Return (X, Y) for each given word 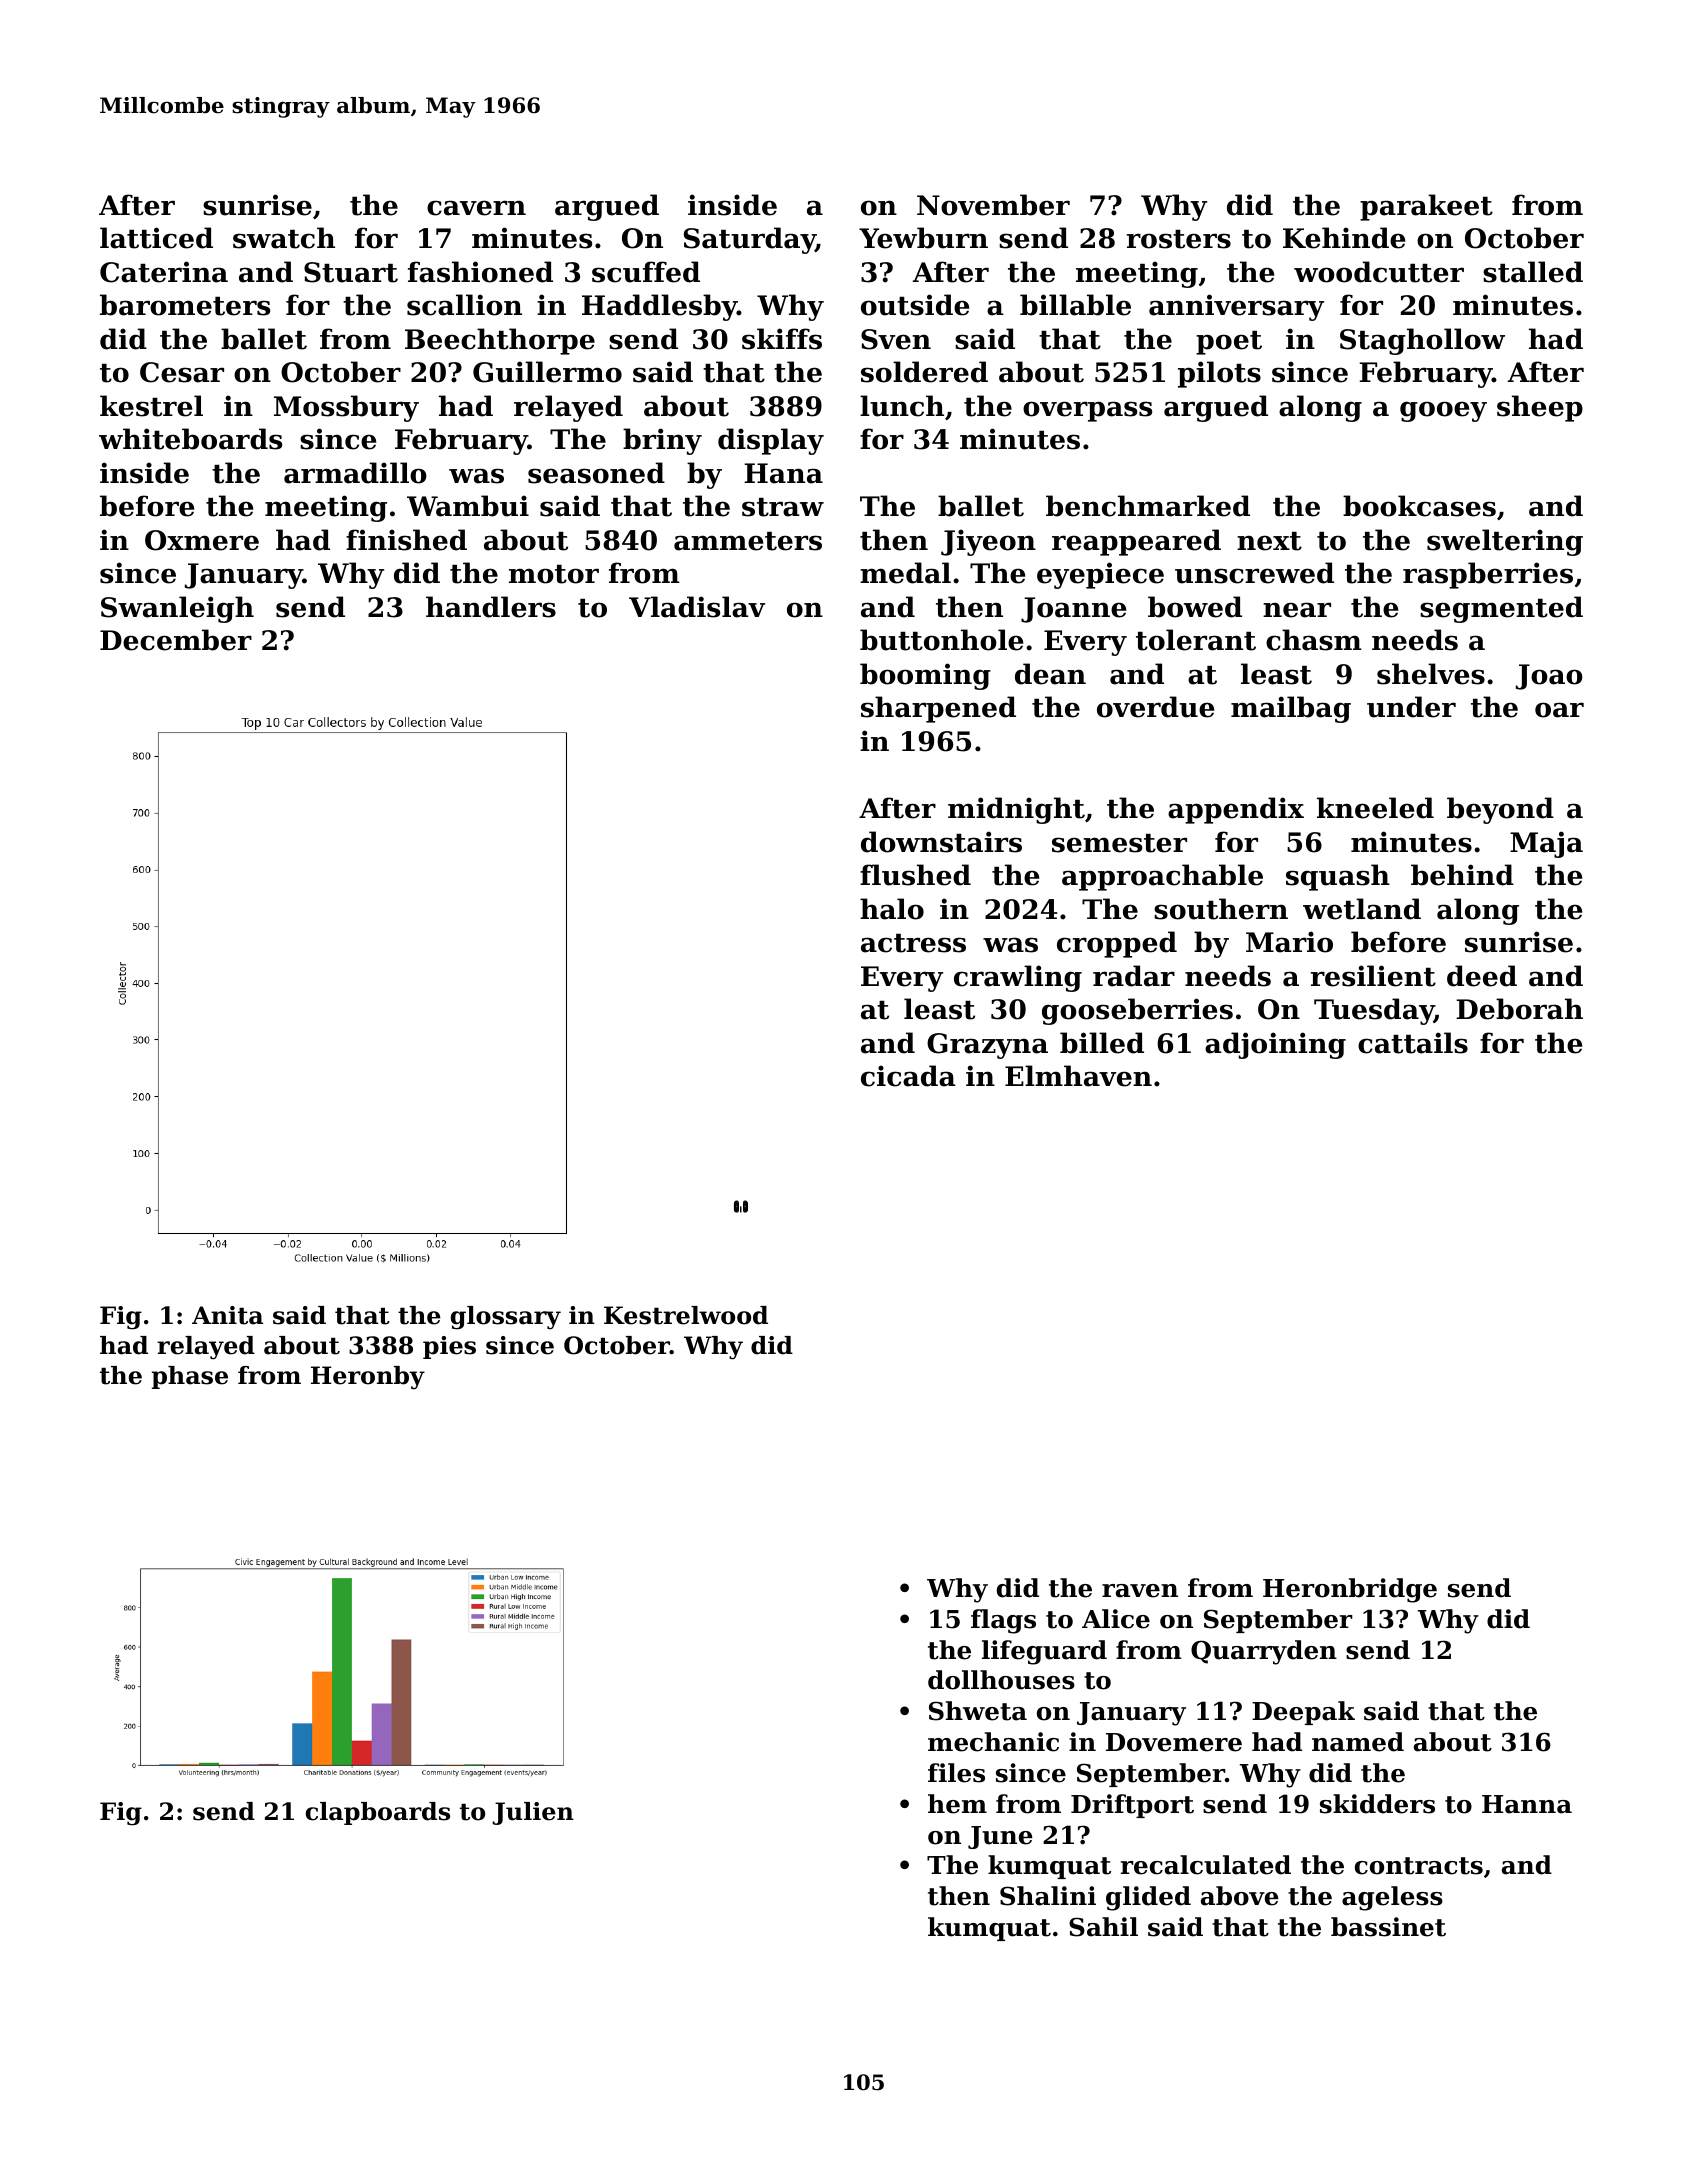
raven (1140, 1591)
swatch (284, 238)
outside (915, 305)
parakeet (1426, 207)
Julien (533, 1813)
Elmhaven (1078, 1076)
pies (449, 1347)
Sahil (1103, 1927)
